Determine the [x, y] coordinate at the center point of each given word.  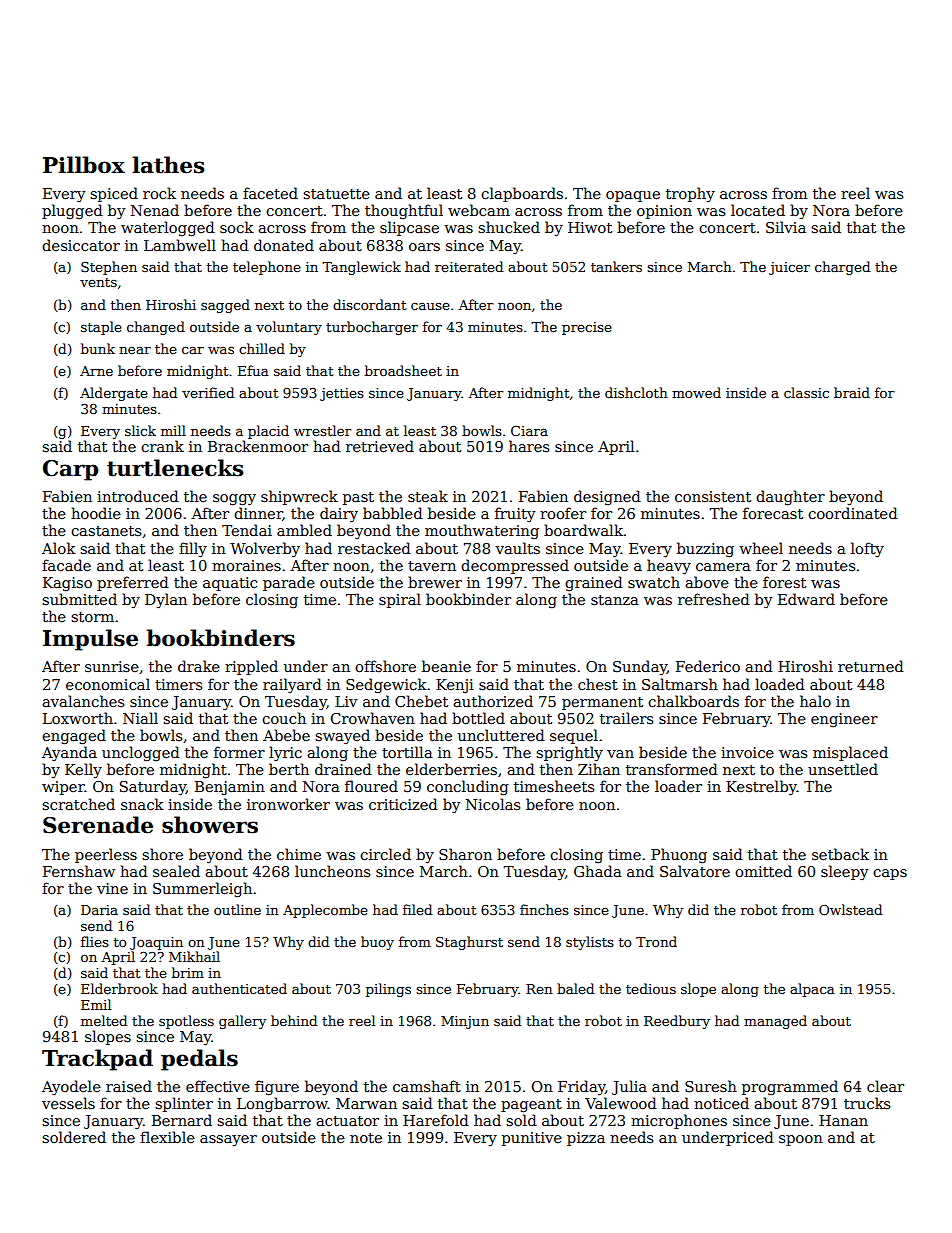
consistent [713, 496]
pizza [586, 1139]
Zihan [599, 769]
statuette [336, 194]
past [358, 498]
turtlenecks [175, 468]
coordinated [853, 513]
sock [237, 227]
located [758, 210]
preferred [133, 583]
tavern [432, 566]
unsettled [843, 769]
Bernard [182, 1120]
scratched [78, 804]
